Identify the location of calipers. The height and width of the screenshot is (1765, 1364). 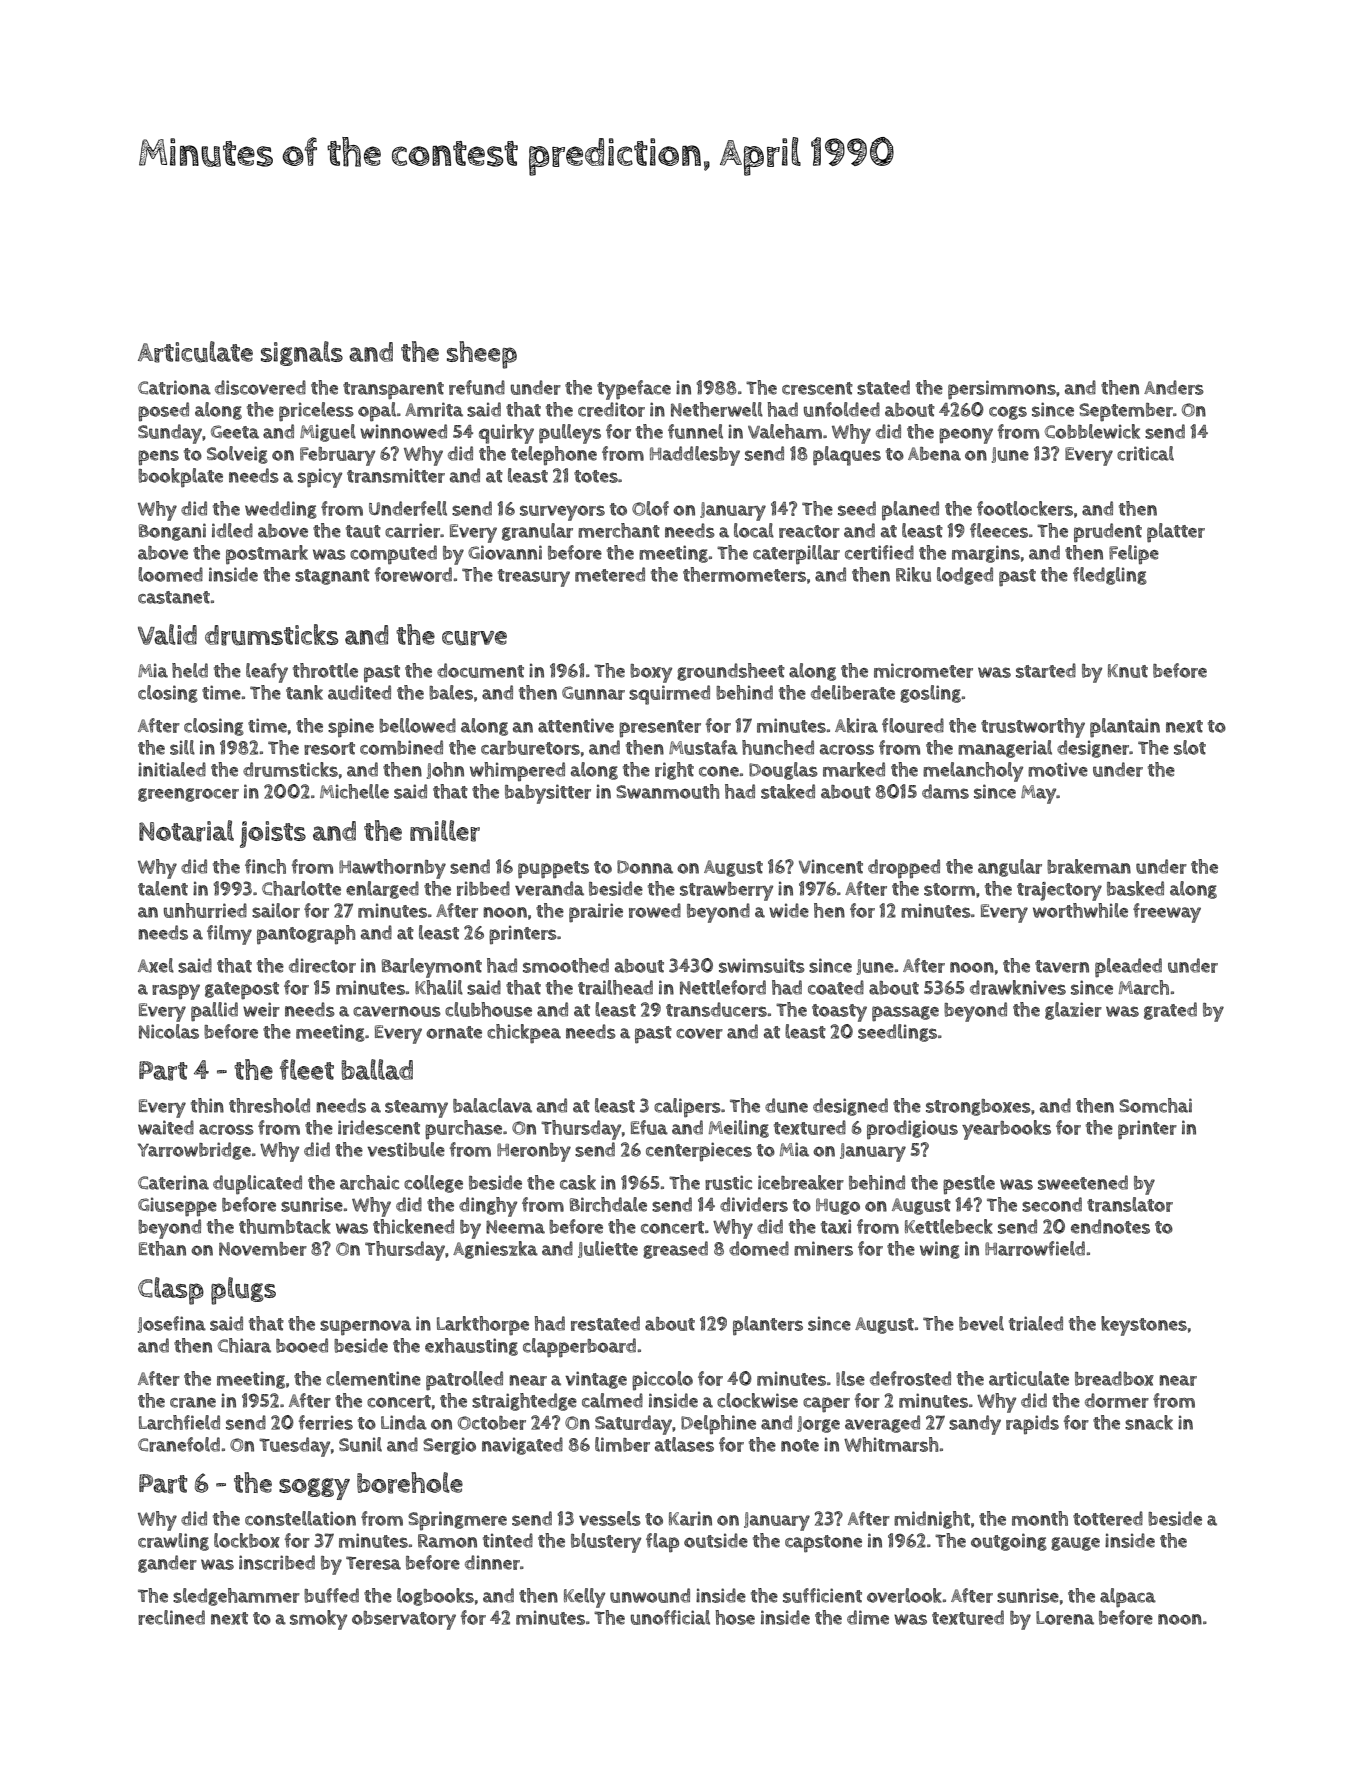
(687, 1108).
